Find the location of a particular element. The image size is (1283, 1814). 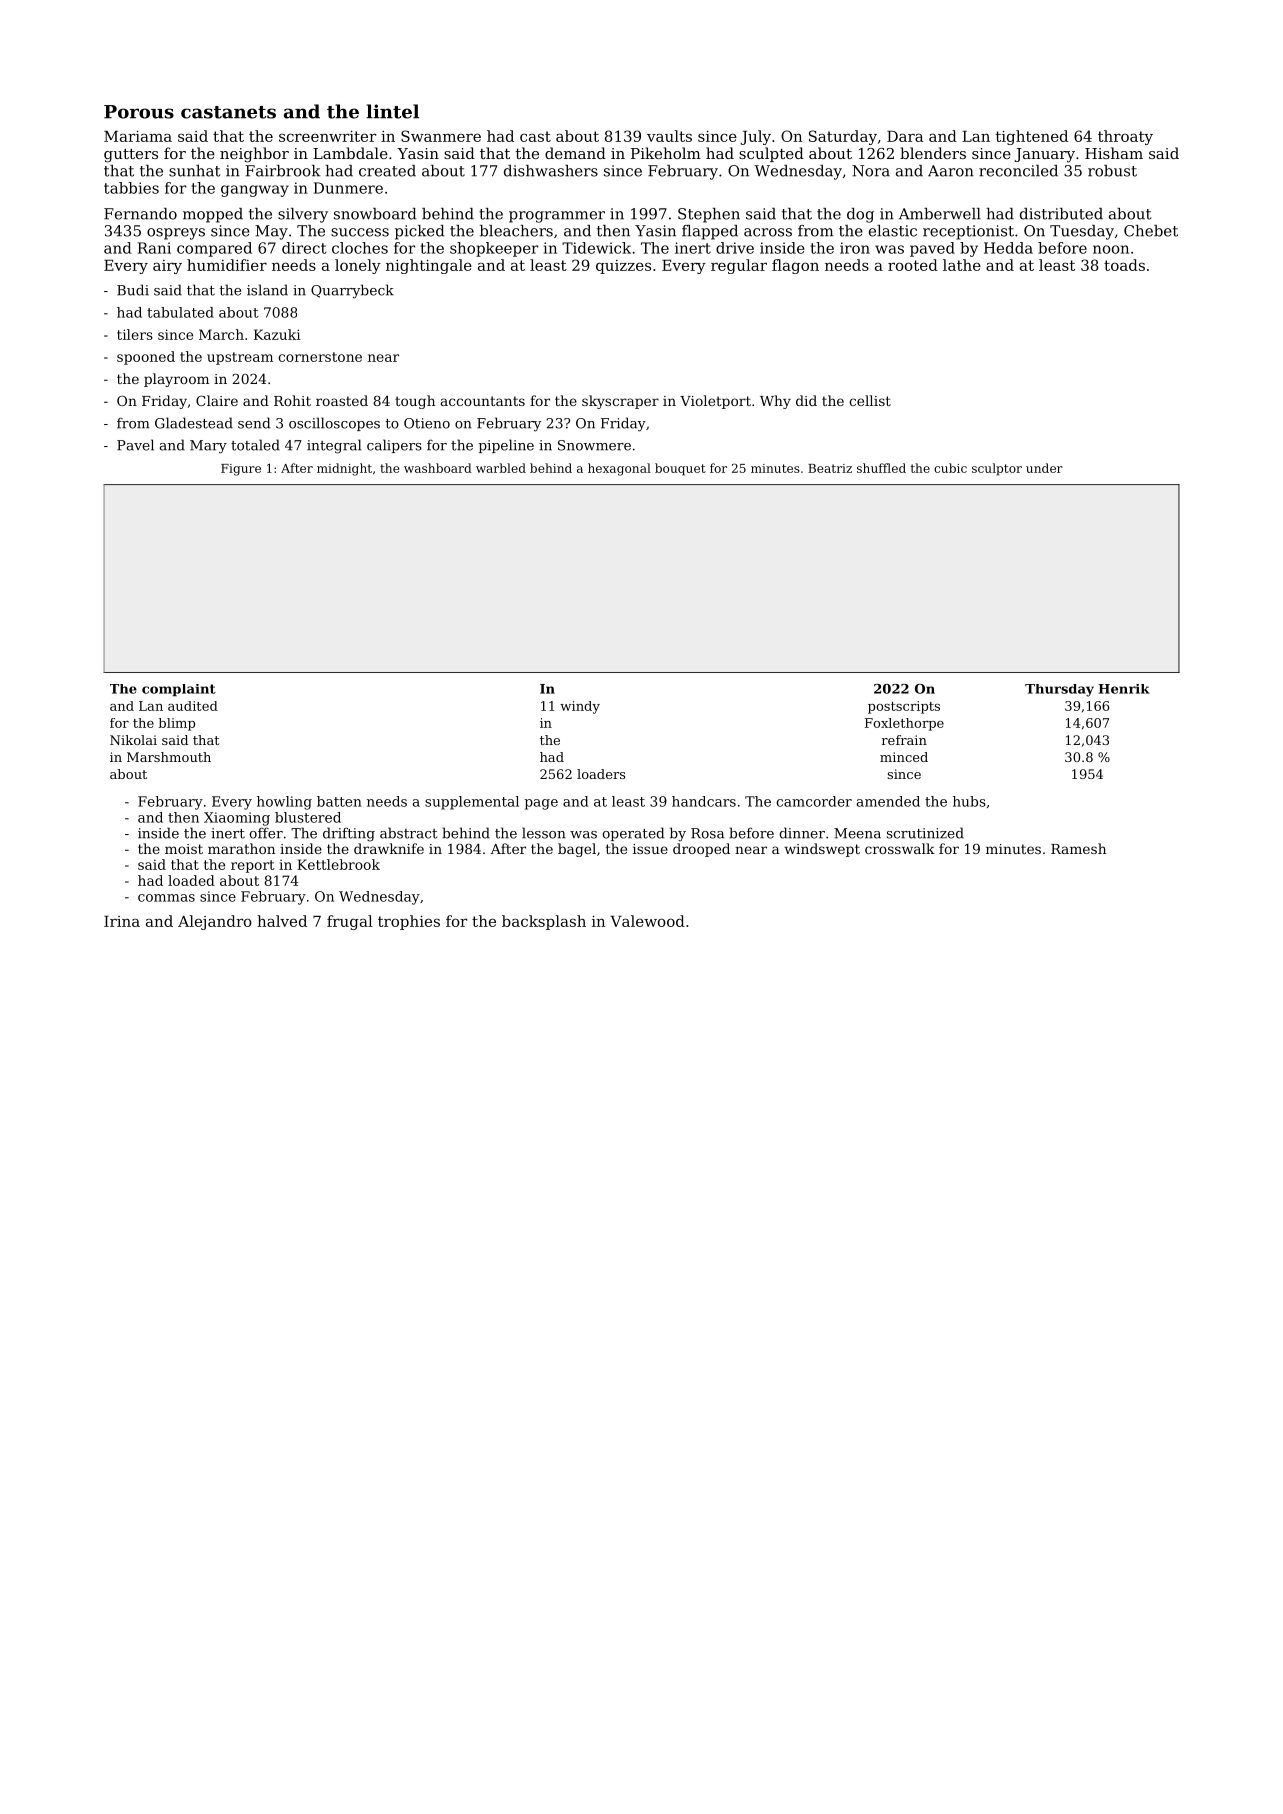

complaint is located at coordinates (179, 690).
